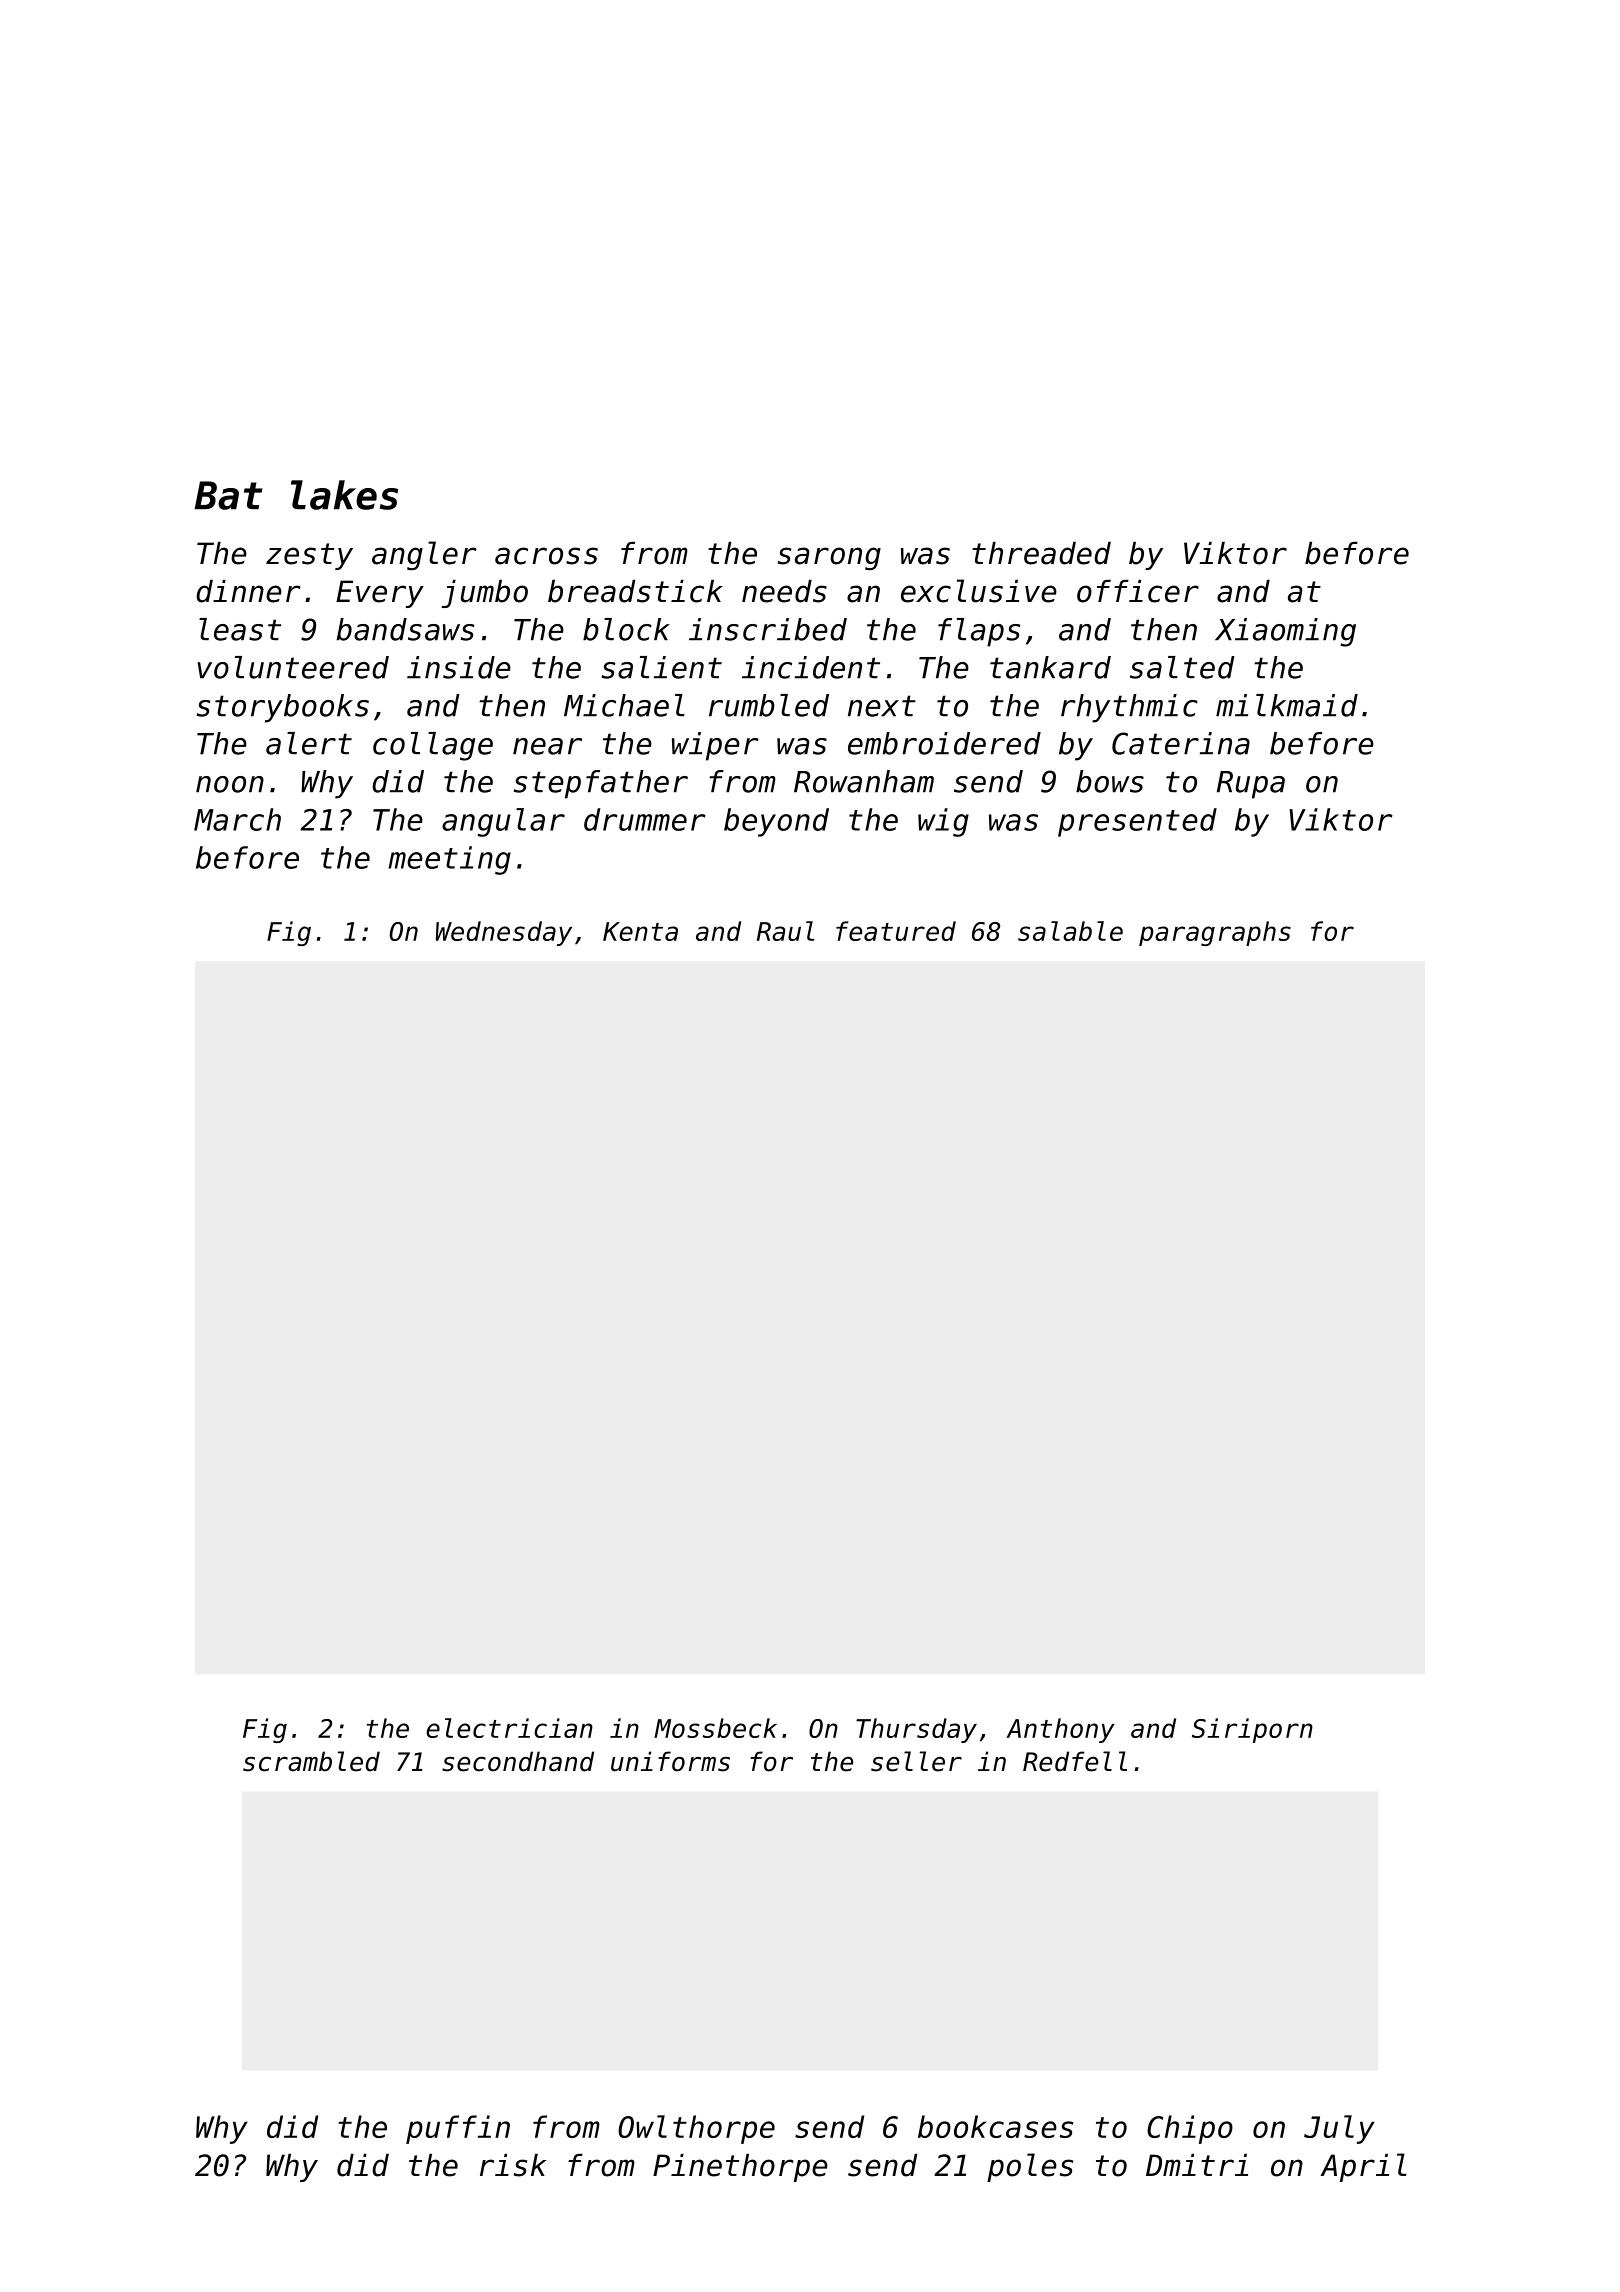 The width and height of the document is (1620, 2292). I want to click on lakes, so click(344, 495).
